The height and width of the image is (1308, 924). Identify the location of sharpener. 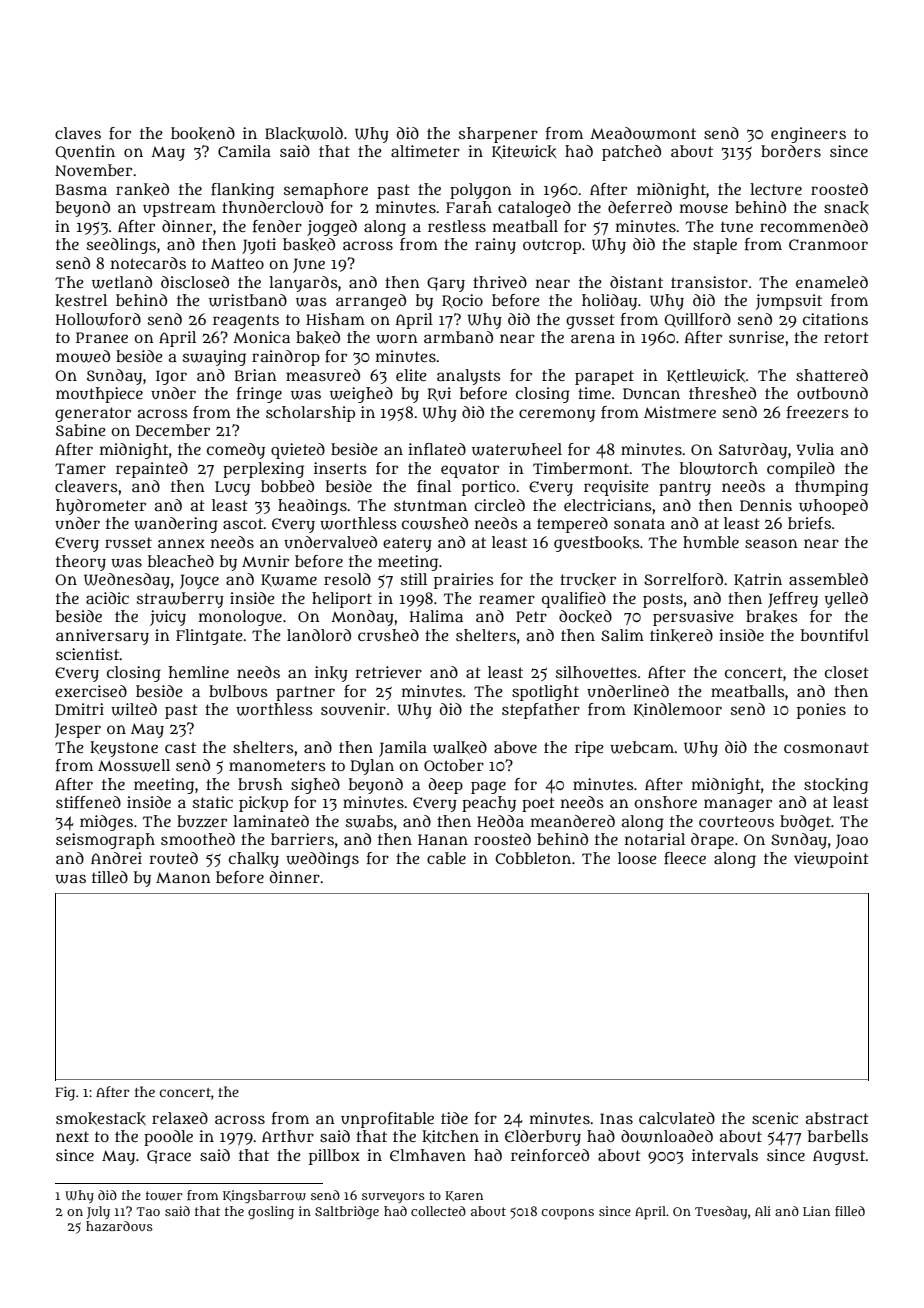
(498, 135).
